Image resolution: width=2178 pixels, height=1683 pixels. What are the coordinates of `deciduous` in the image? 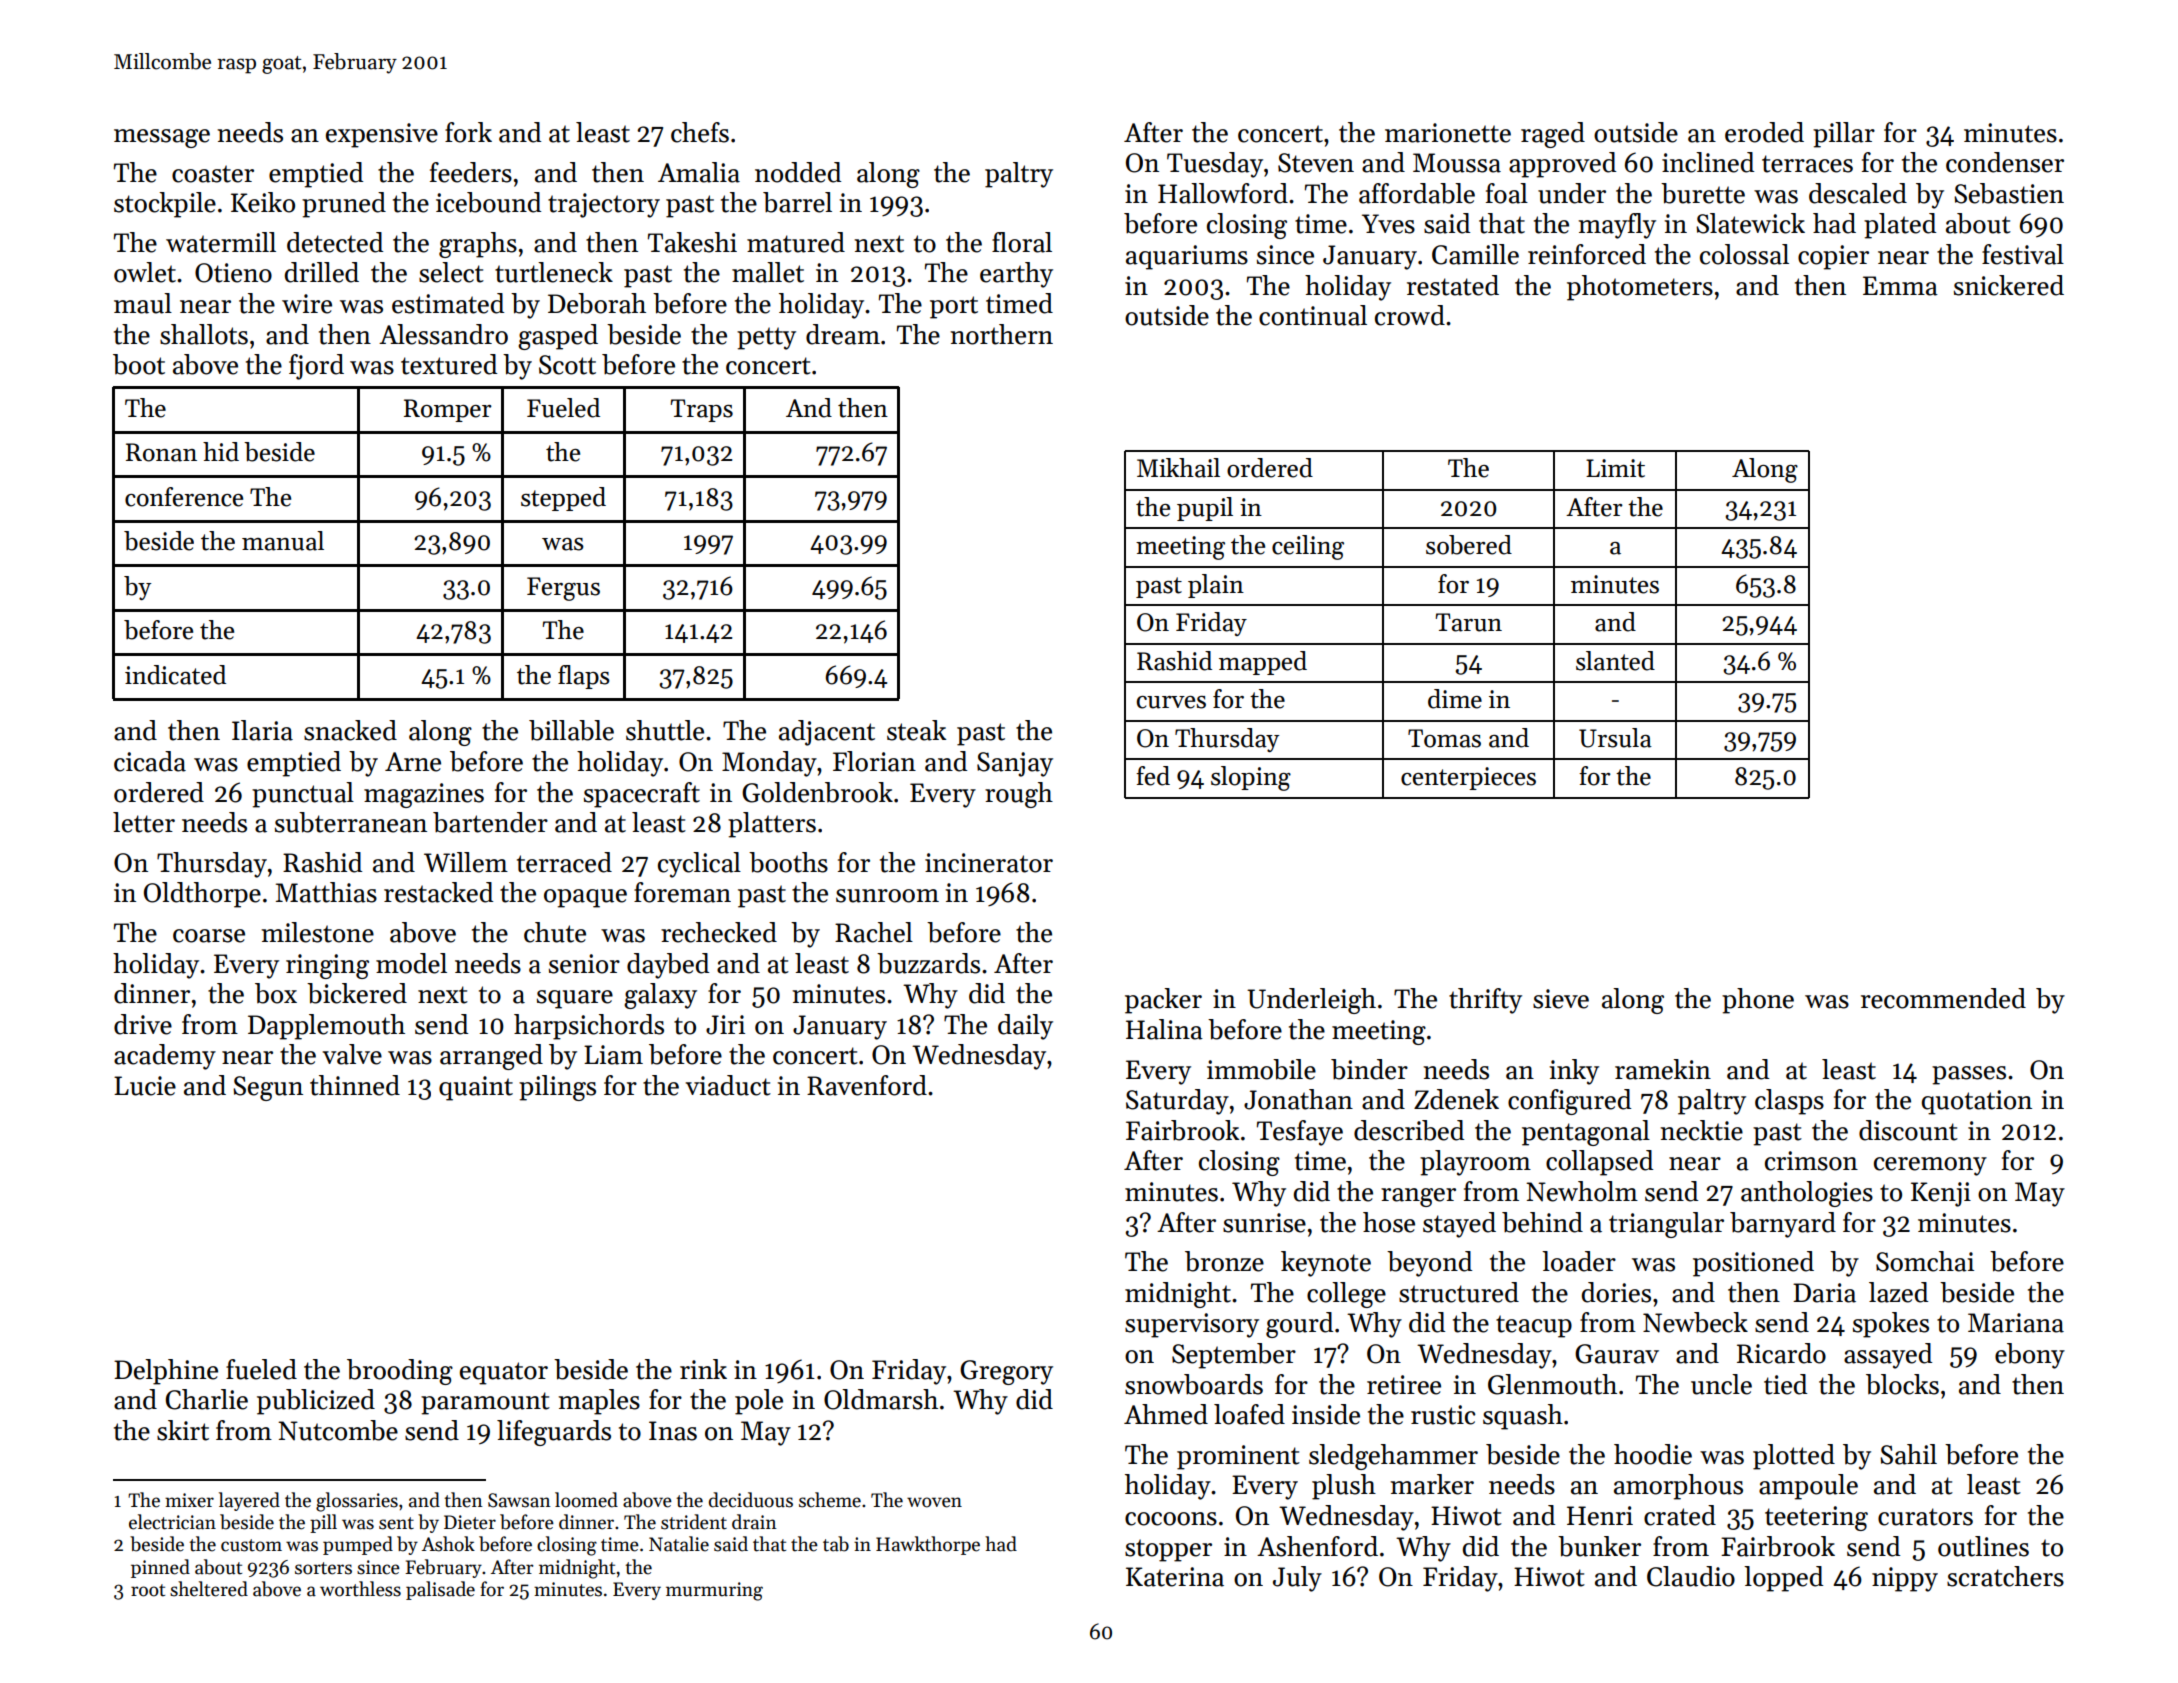 It's located at (751, 1500).
